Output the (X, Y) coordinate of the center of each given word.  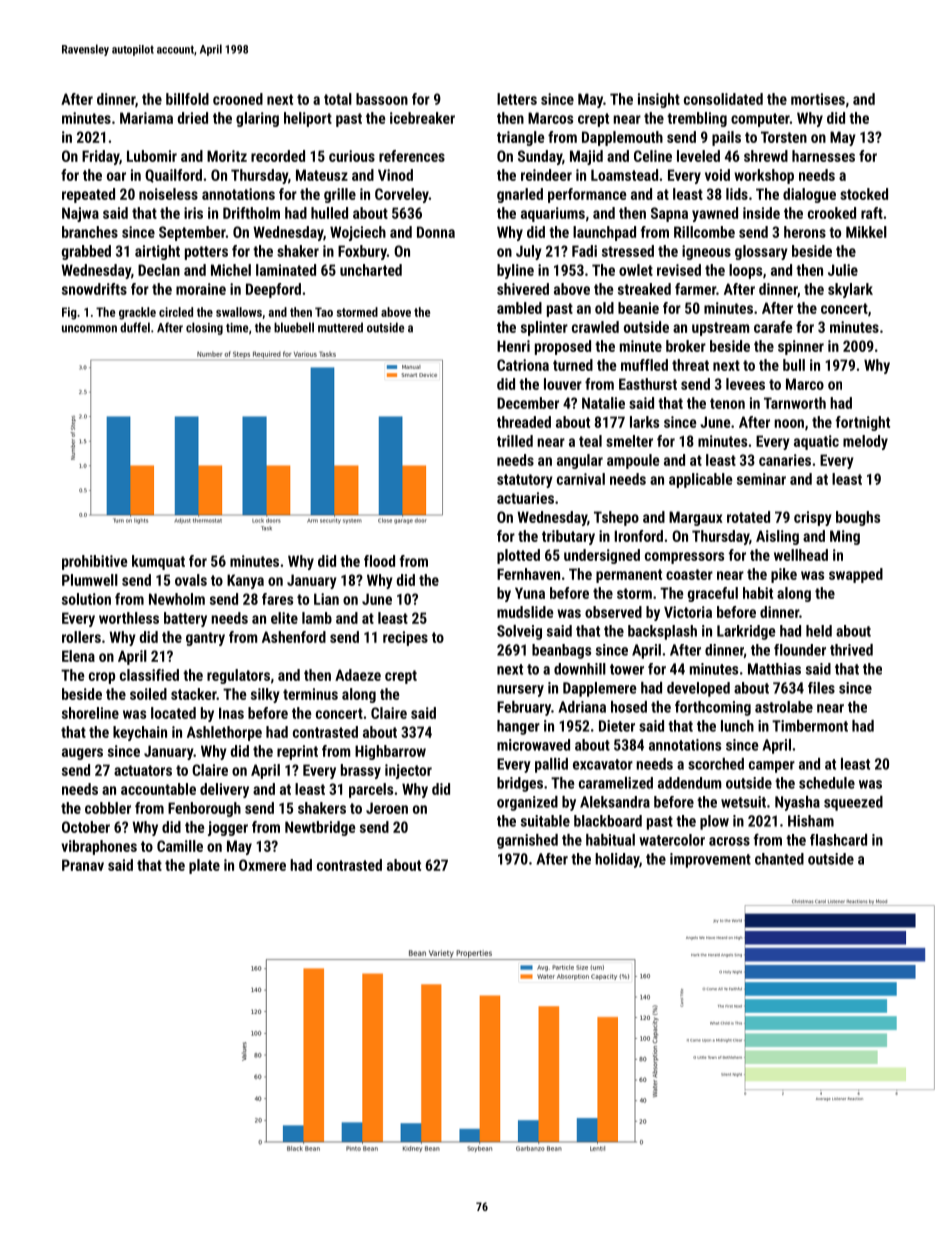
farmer (695, 289)
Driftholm (251, 213)
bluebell (294, 327)
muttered (340, 327)
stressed (628, 251)
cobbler (108, 808)
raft (872, 213)
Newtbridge (320, 828)
